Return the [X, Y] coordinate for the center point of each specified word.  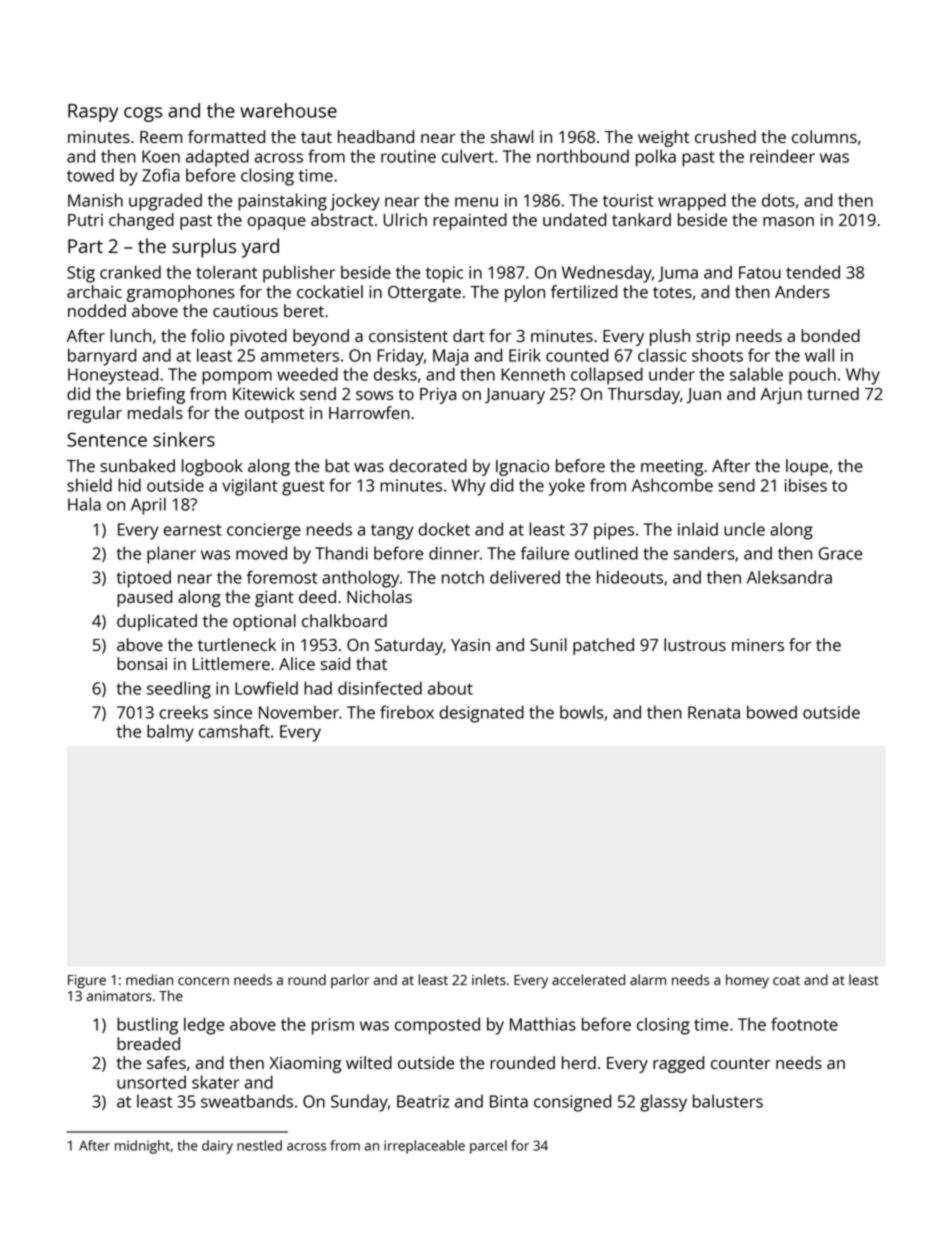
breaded [148, 1043]
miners [758, 645]
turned [833, 393]
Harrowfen [369, 412]
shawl [512, 136]
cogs [143, 114]
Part [85, 246]
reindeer [782, 156]
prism [333, 1026]
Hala [84, 504]
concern [203, 981]
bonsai [142, 663]
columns [824, 136]
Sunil [548, 644]
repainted [470, 221]
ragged [678, 1064]
